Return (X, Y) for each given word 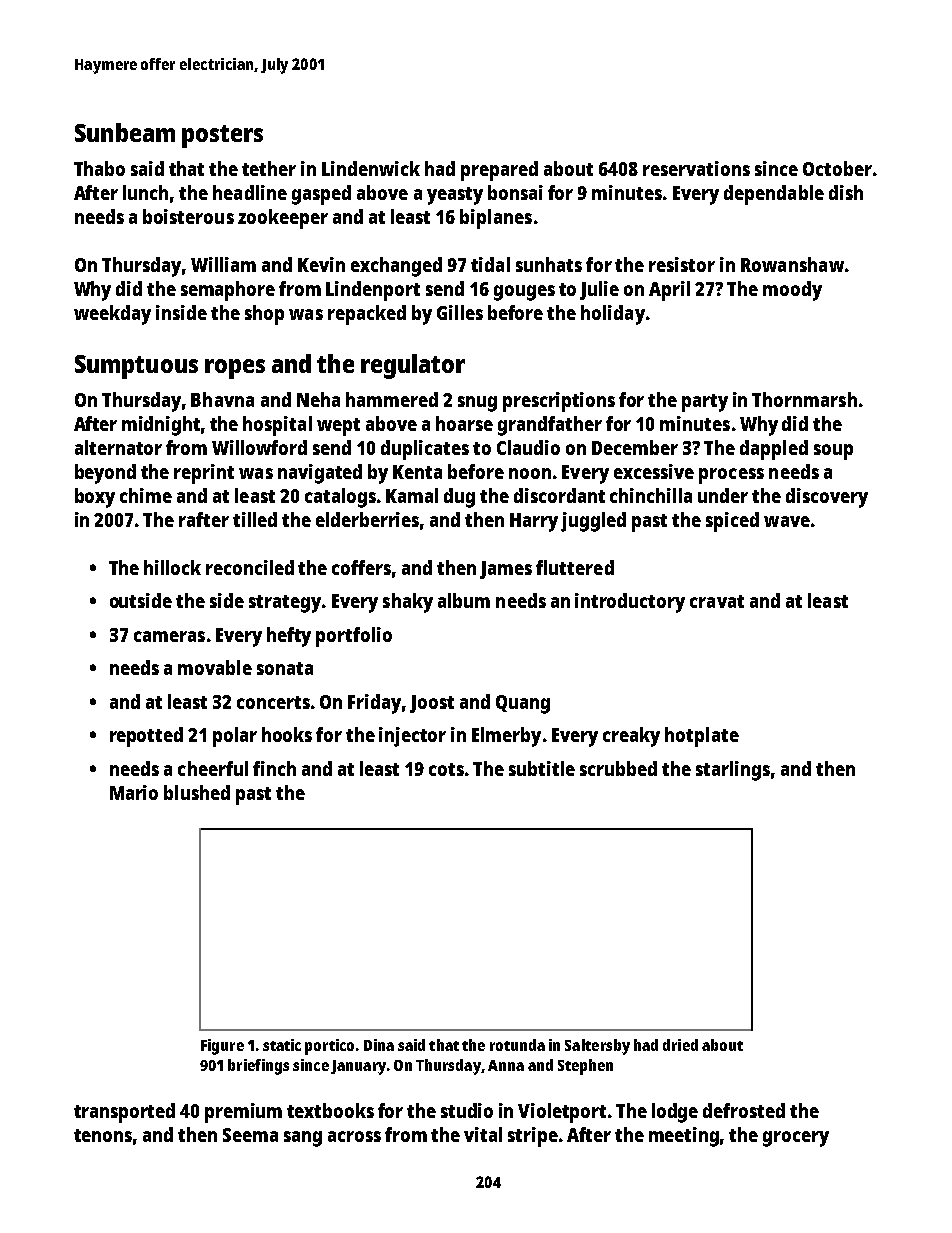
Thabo (99, 168)
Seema (250, 1135)
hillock (172, 567)
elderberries (367, 519)
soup (833, 452)
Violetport (562, 1113)
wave (787, 521)
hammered (392, 399)
